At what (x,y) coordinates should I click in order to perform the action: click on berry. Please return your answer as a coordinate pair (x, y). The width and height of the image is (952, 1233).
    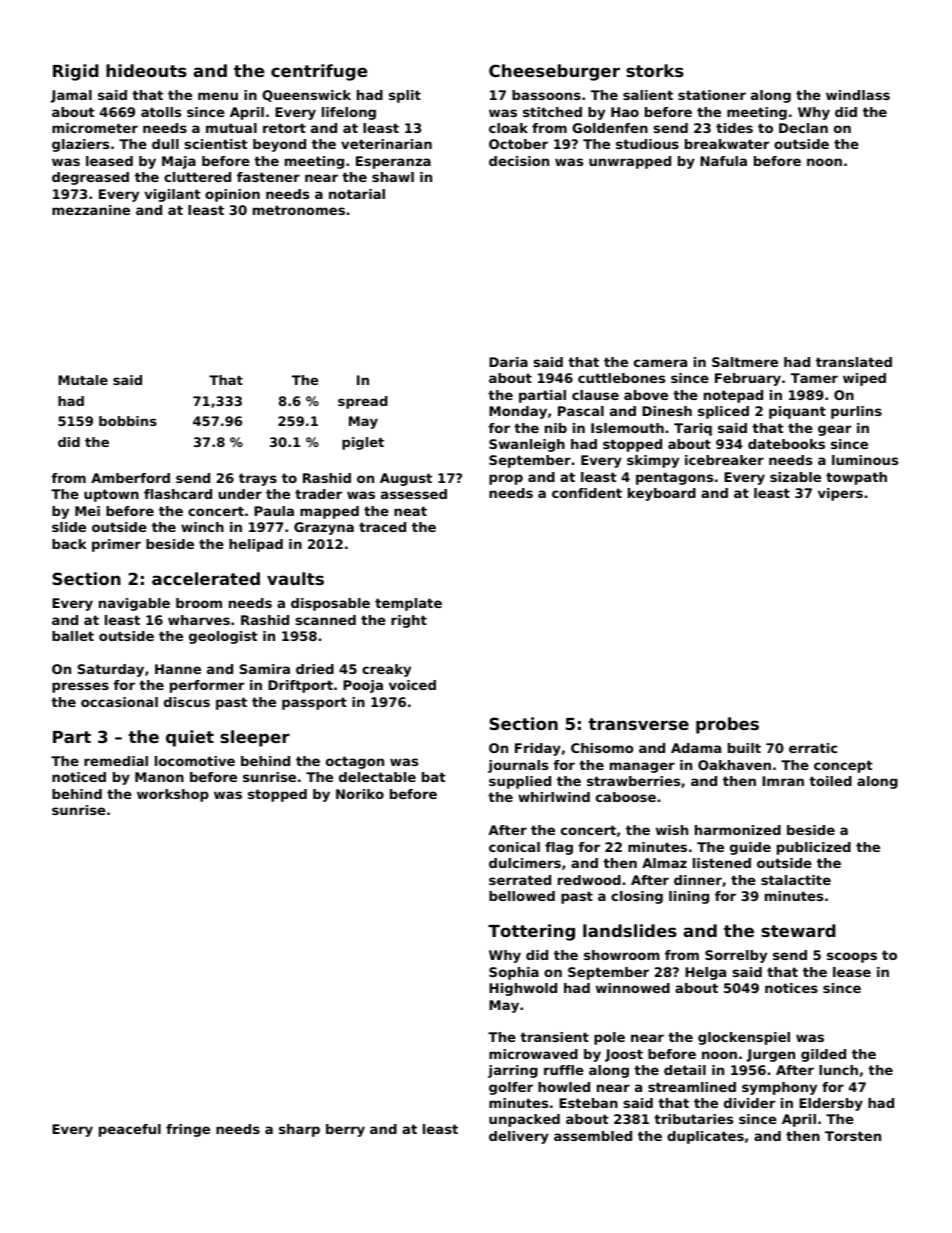
    Looking at the image, I should click on (345, 1130).
